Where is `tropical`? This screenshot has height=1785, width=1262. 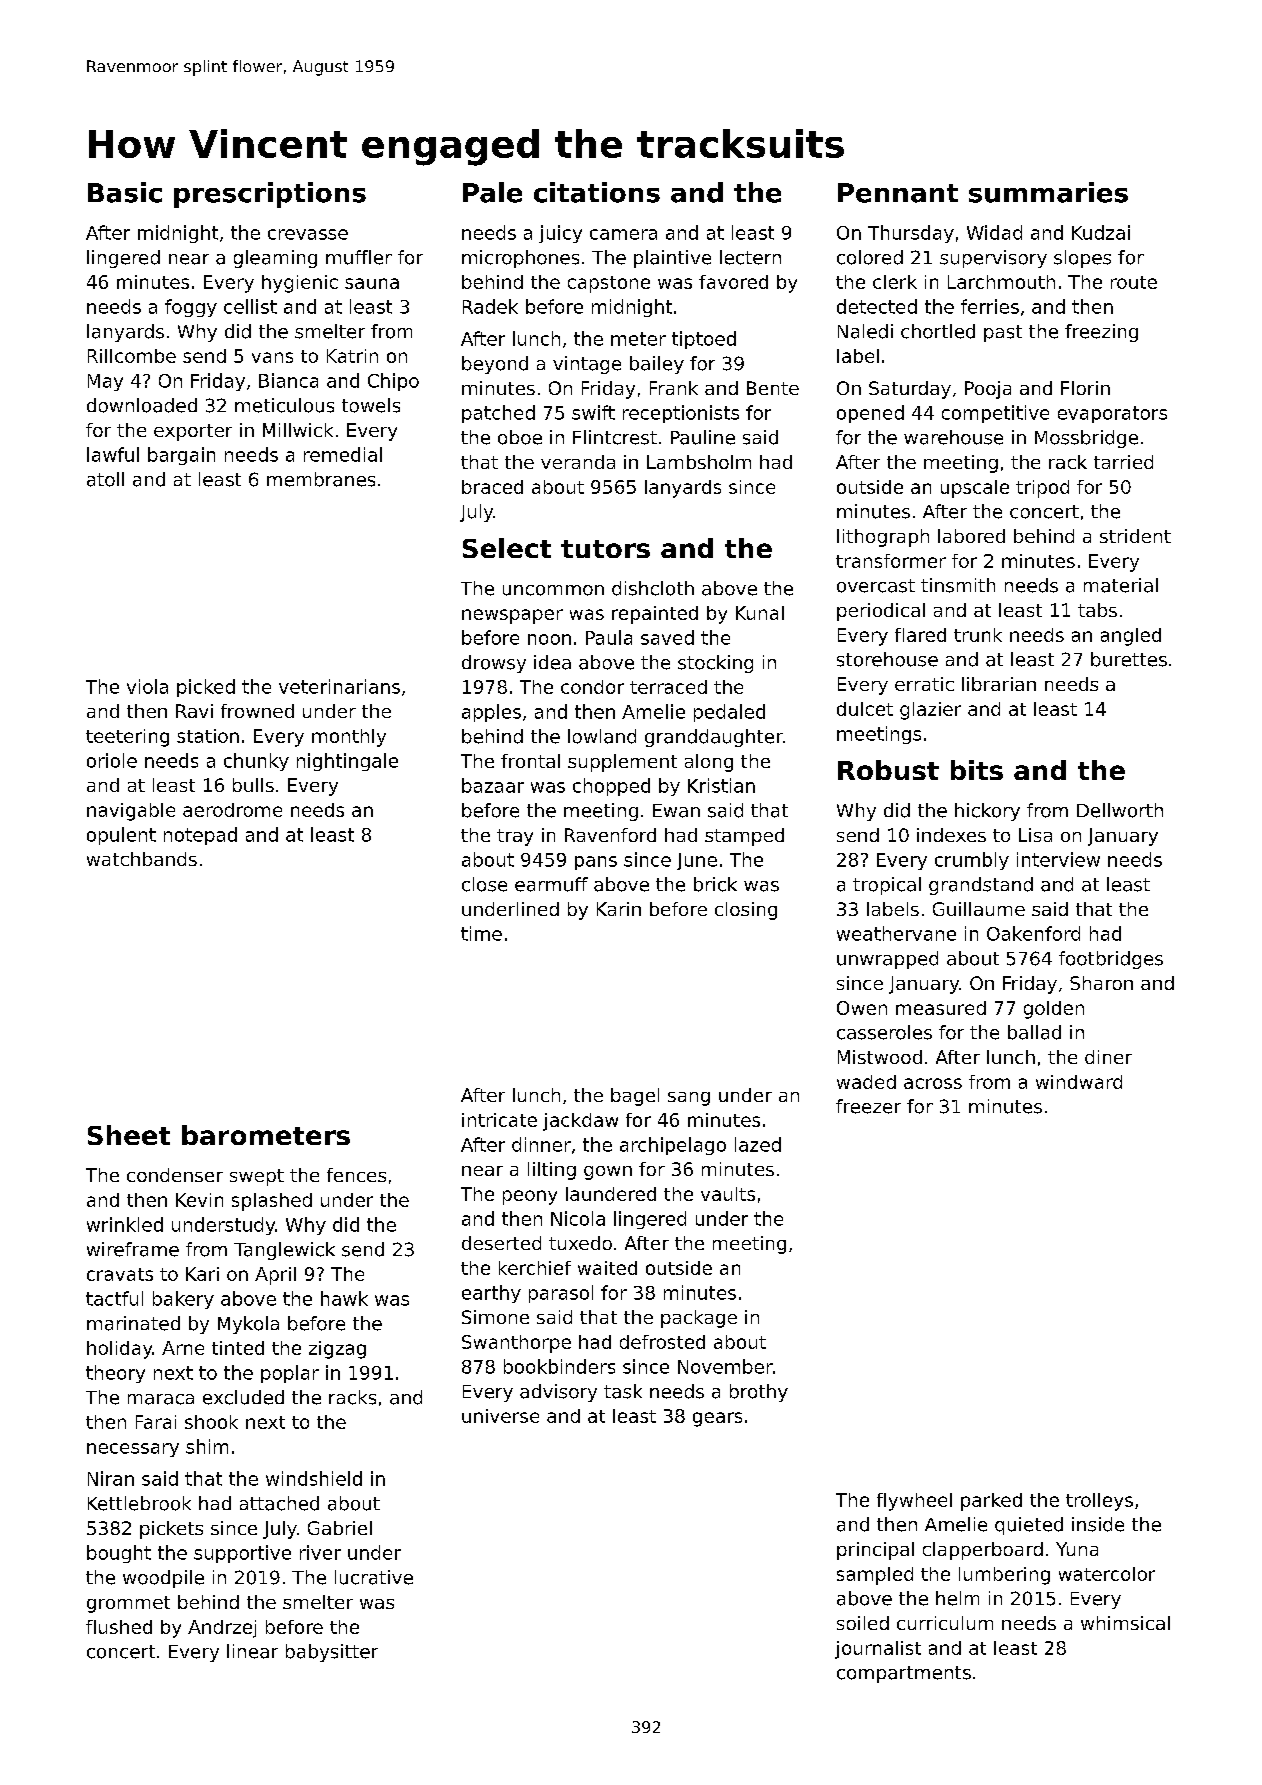 tropical is located at coordinates (887, 886).
